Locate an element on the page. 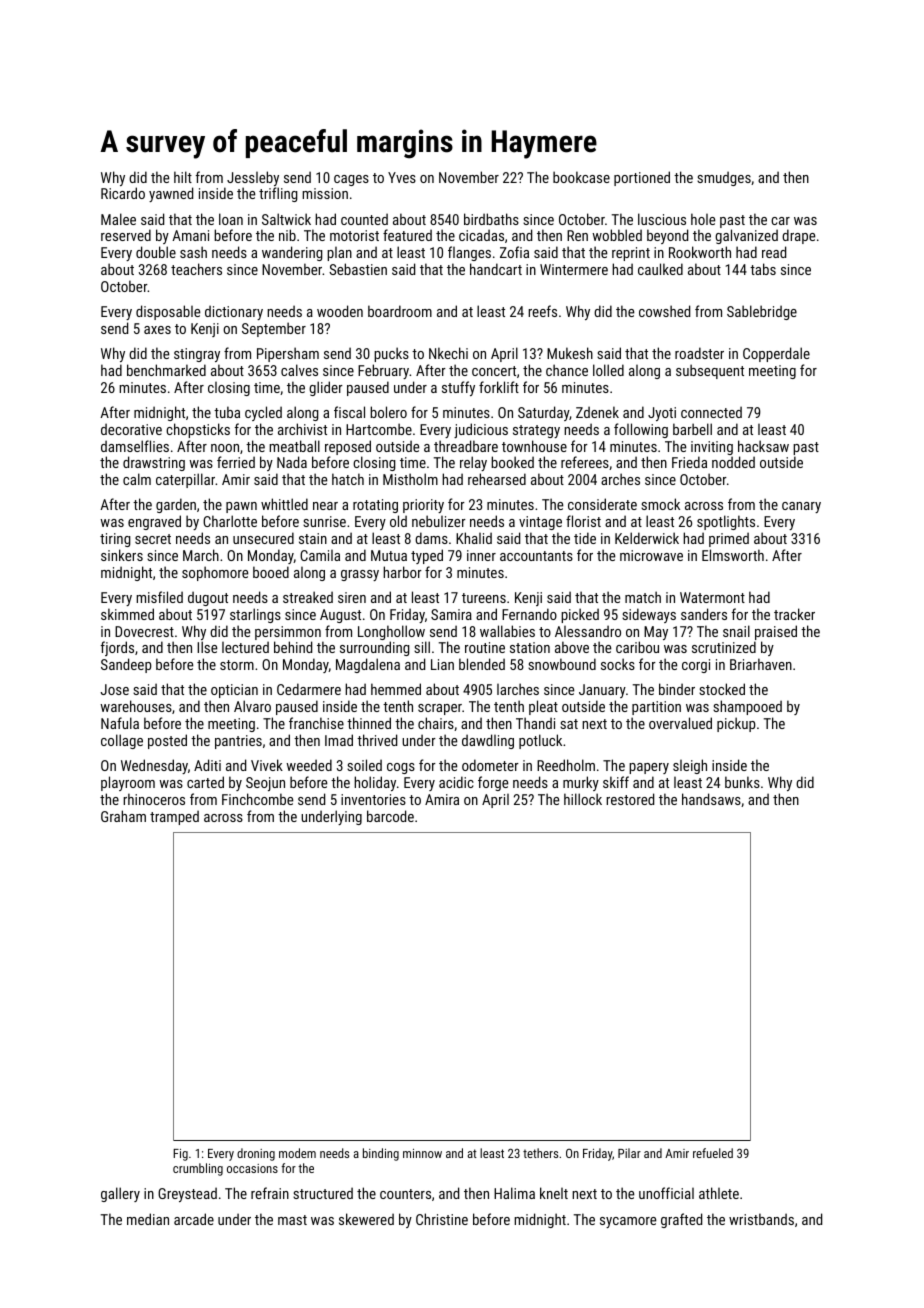 This page has width=924, height=1308. tethers is located at coordinates (540, 1153).
